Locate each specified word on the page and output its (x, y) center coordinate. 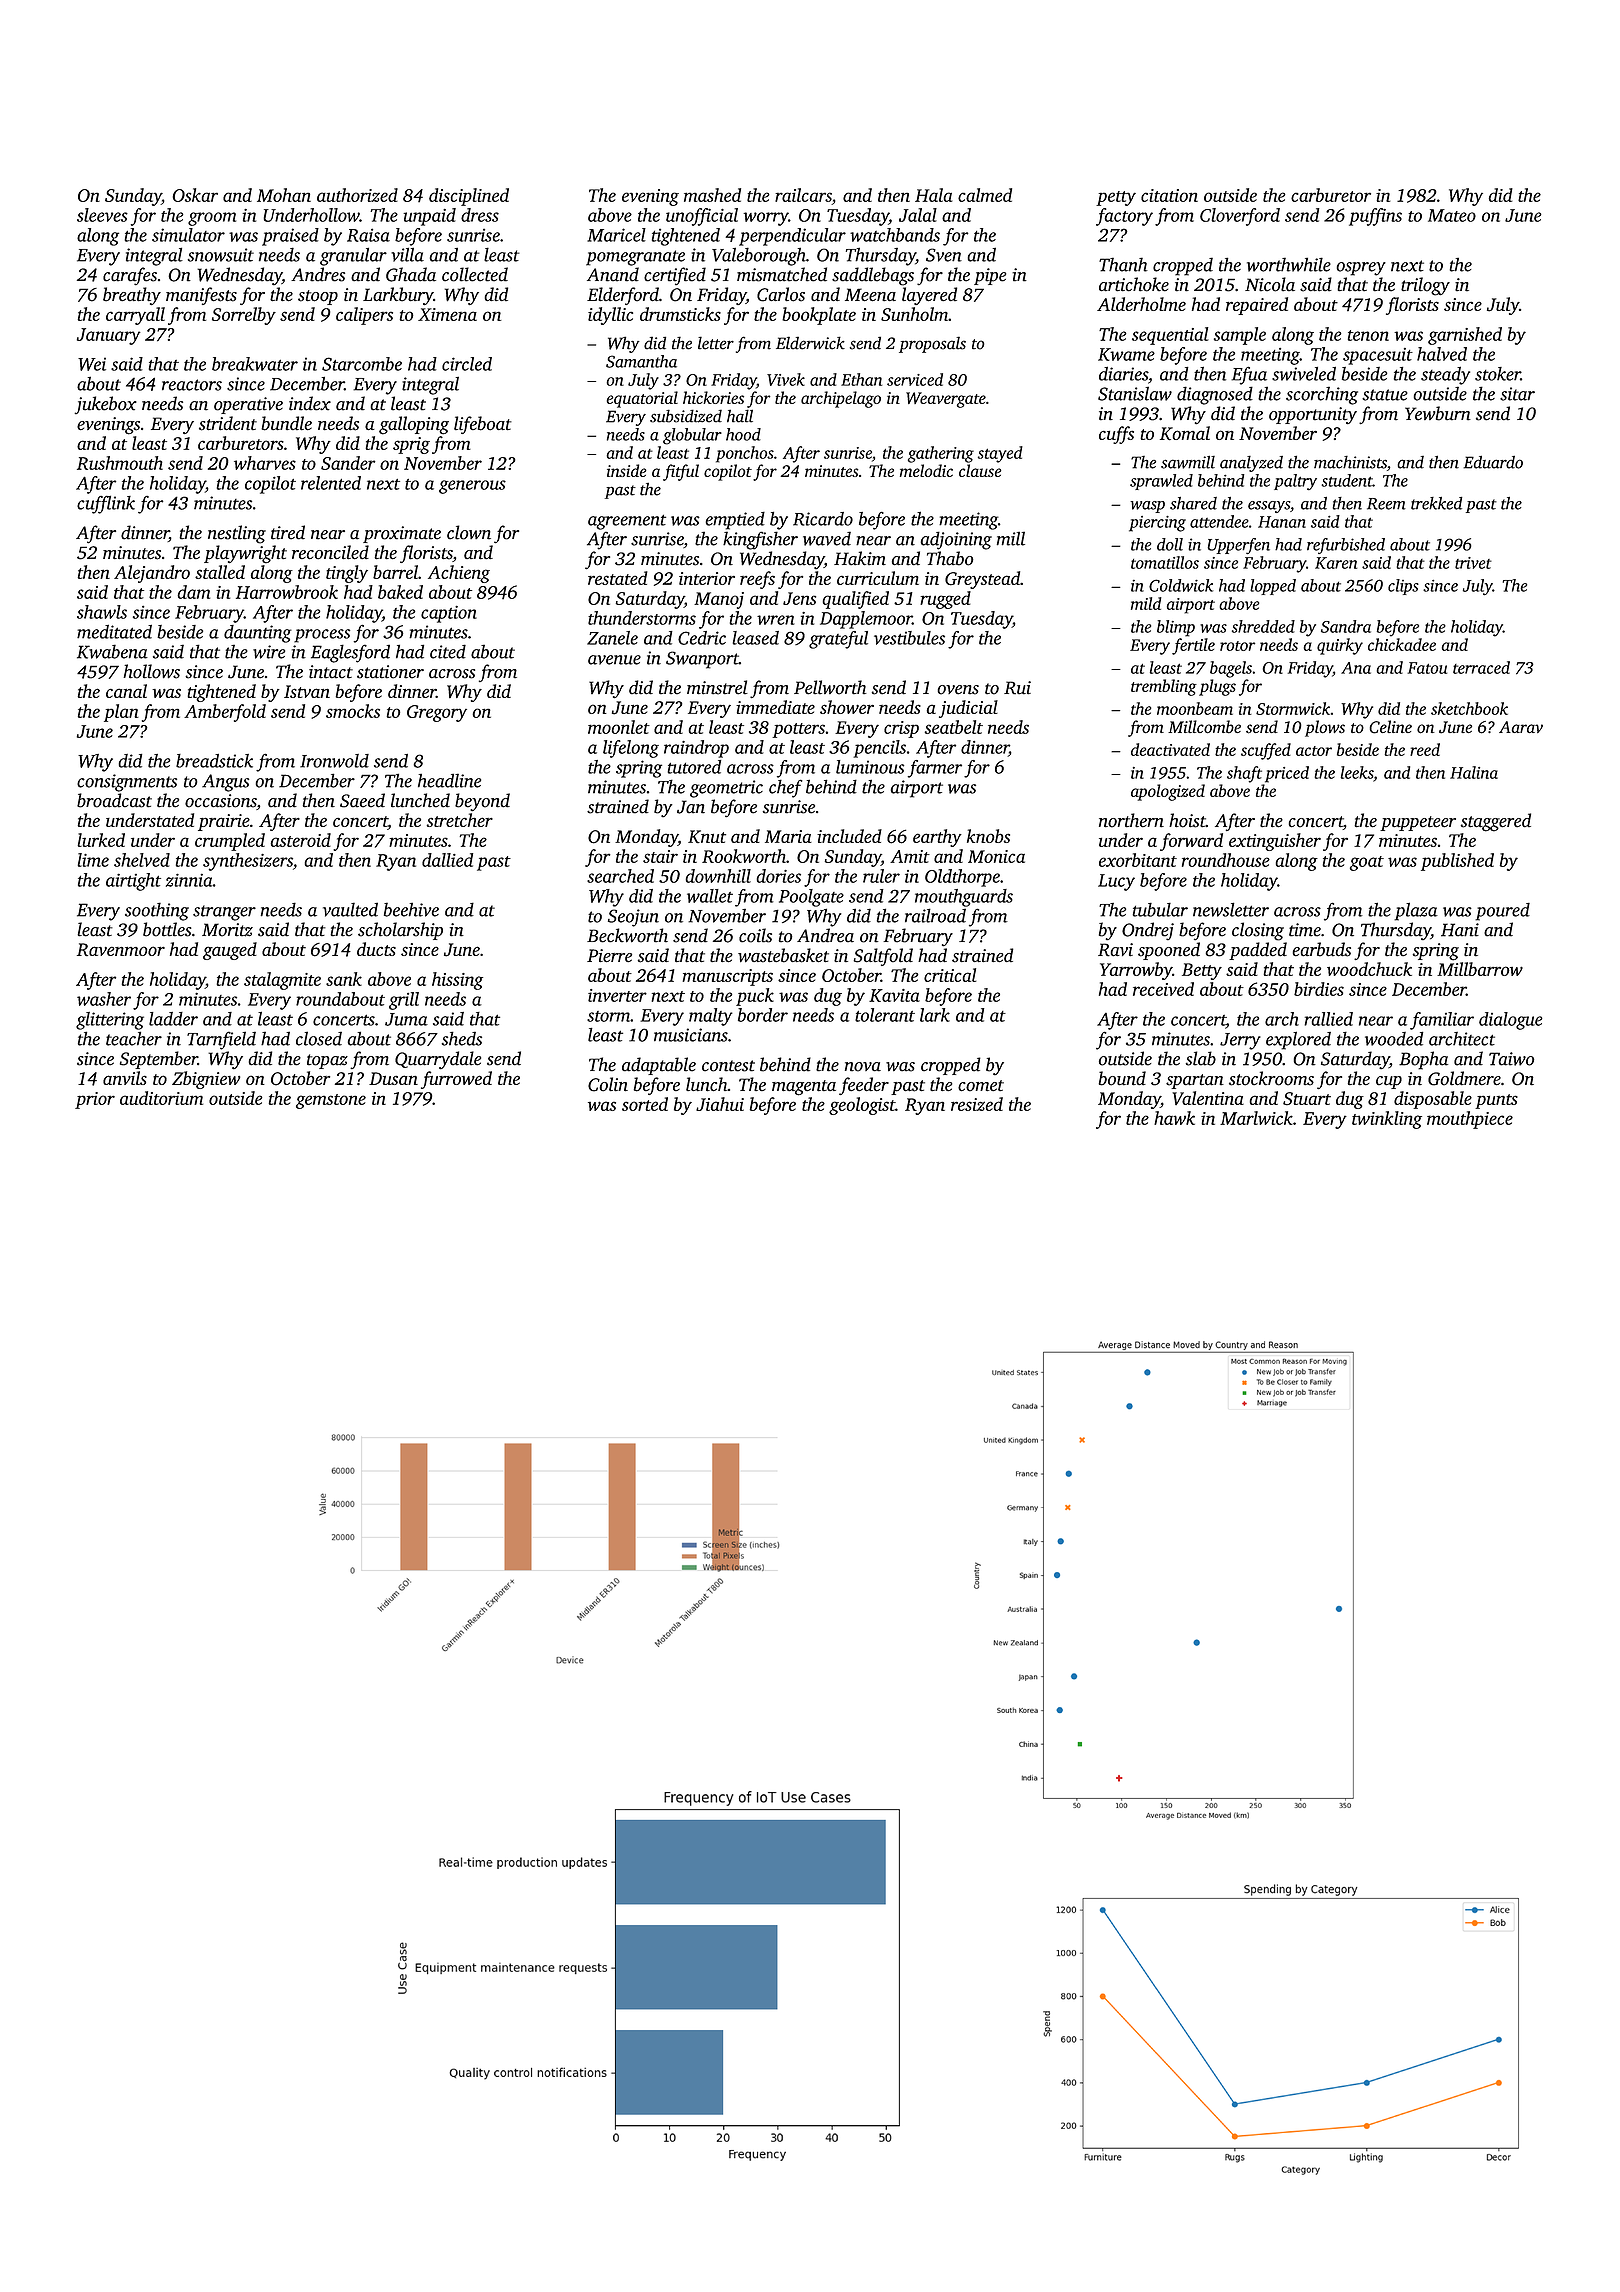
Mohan (284, 195)
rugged (945, 600)
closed (319, 1038)
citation (1169, 195)
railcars (803, 195)
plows (1325, 728)
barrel (395, 572)
